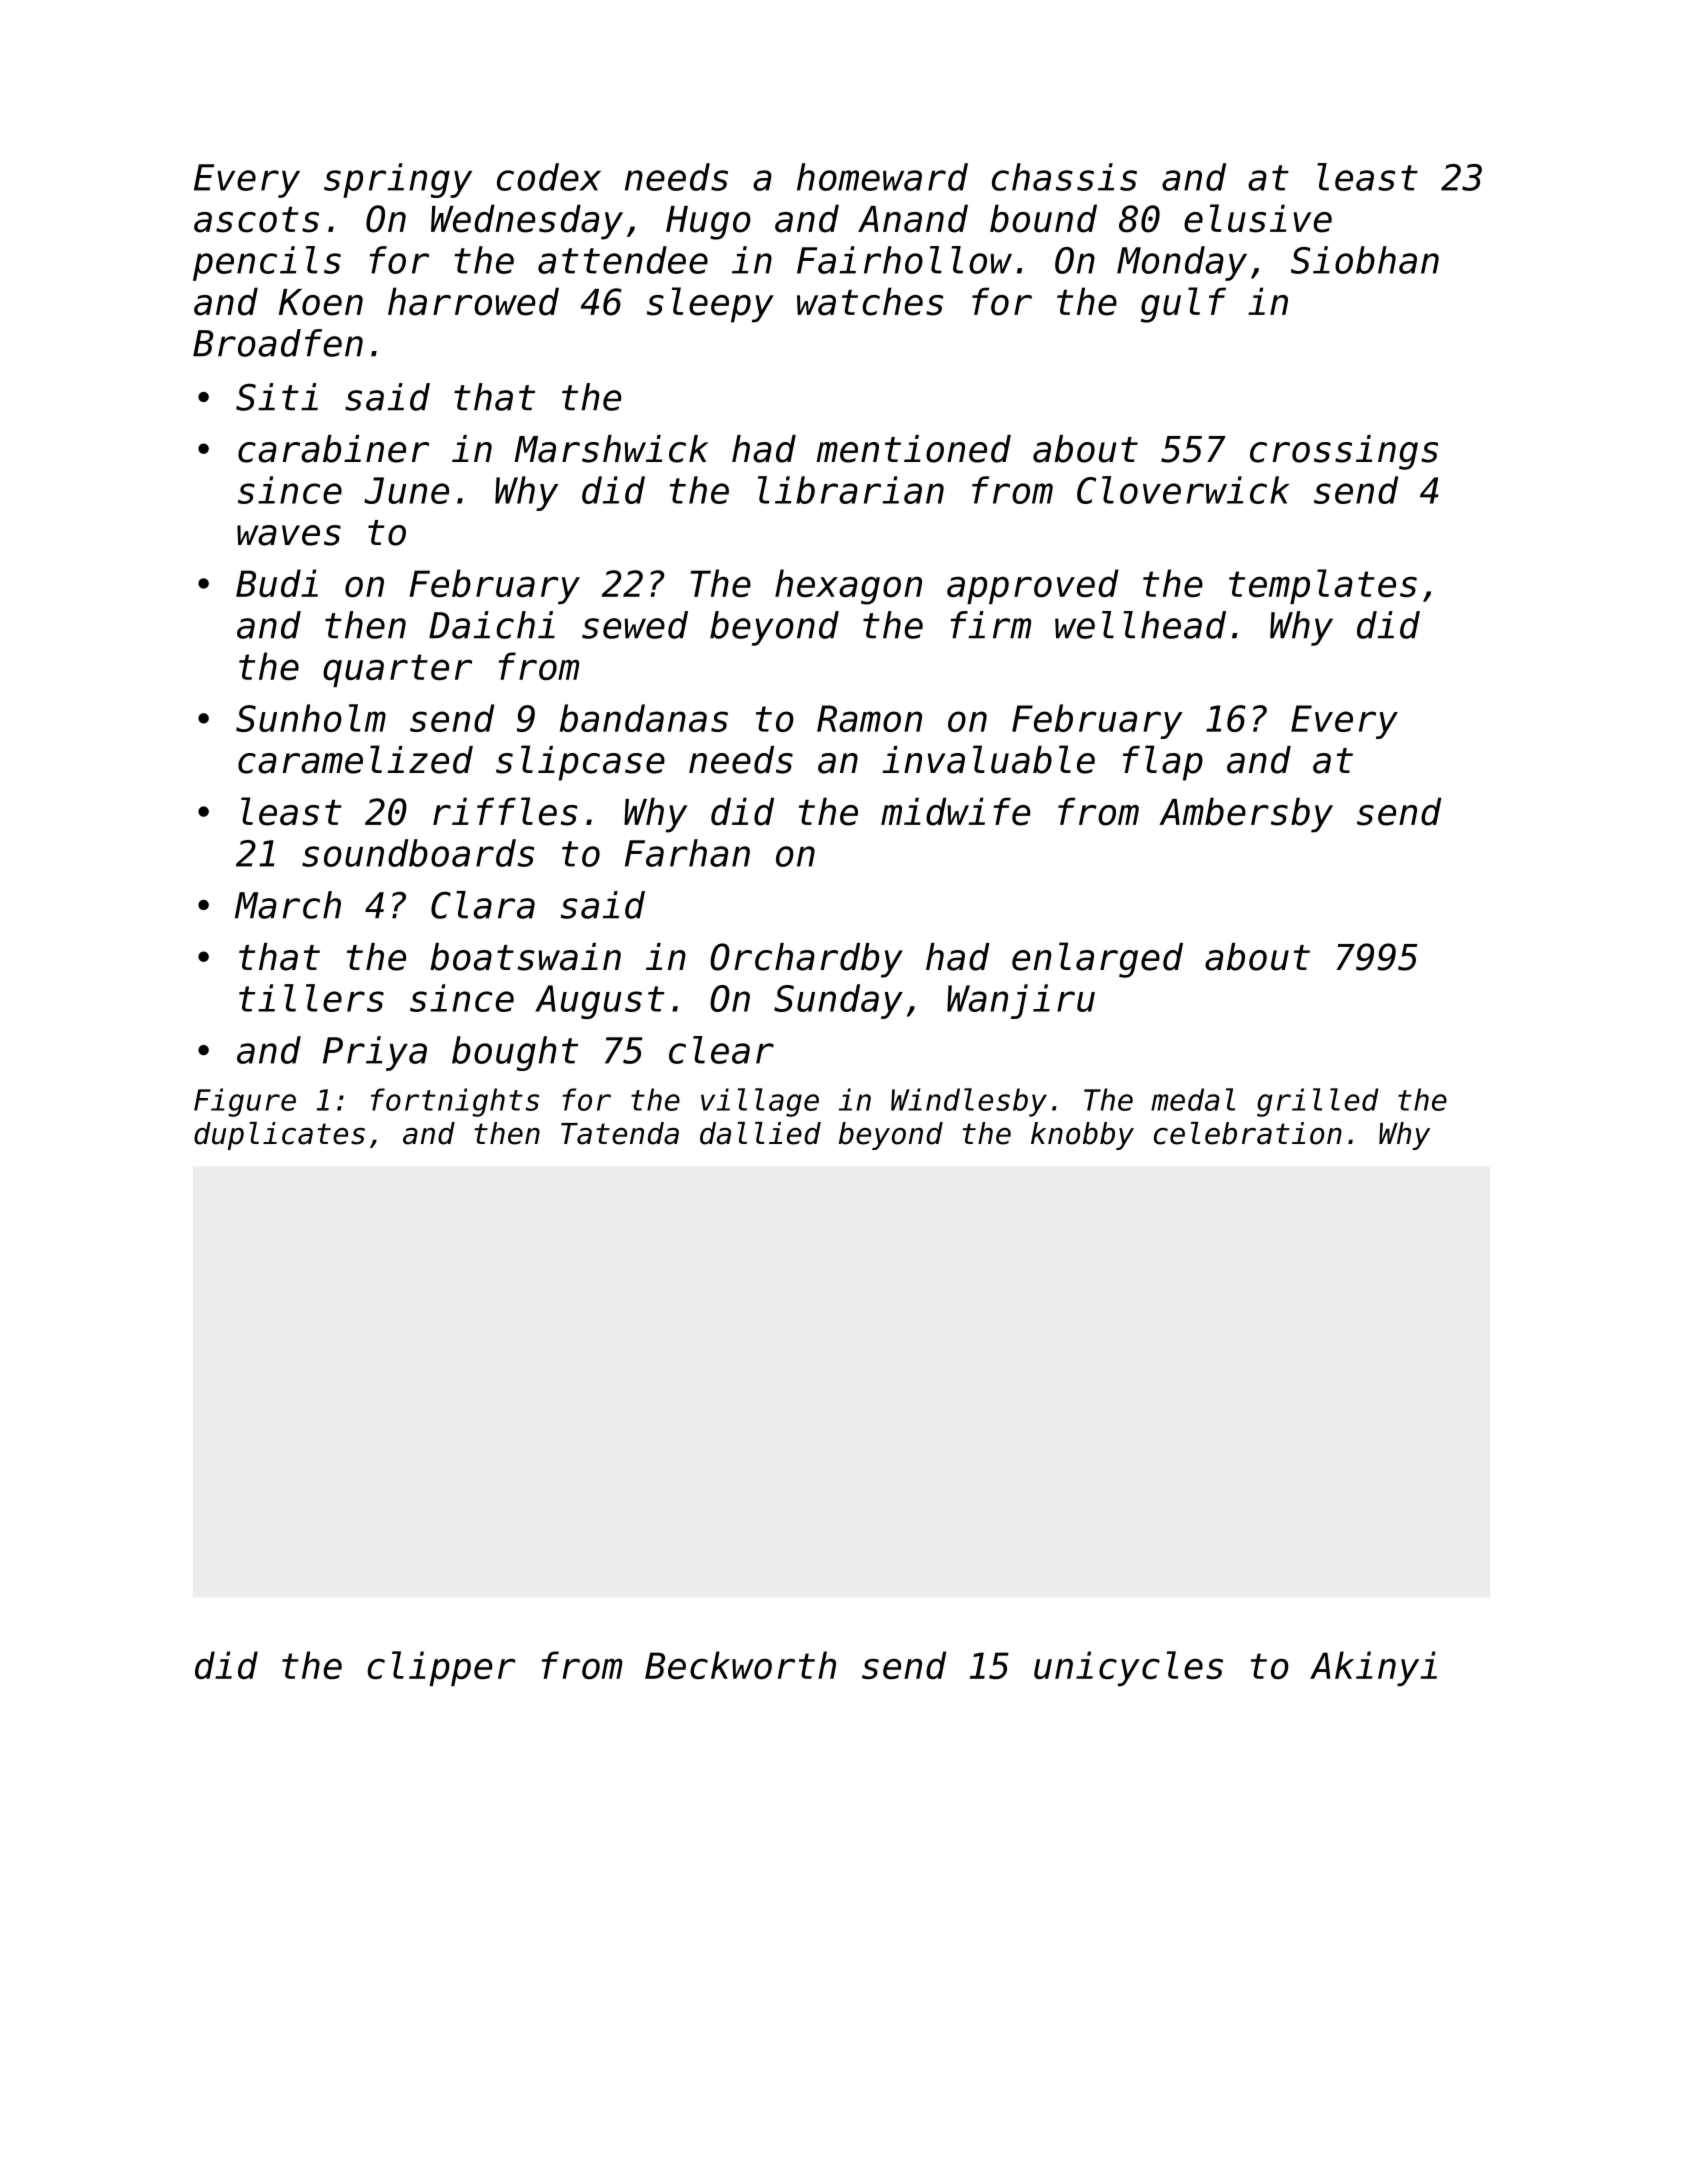  What do you see at coordinates (525, 957) in the page?
I see `boatswain` at bounding box center [525, 957].
